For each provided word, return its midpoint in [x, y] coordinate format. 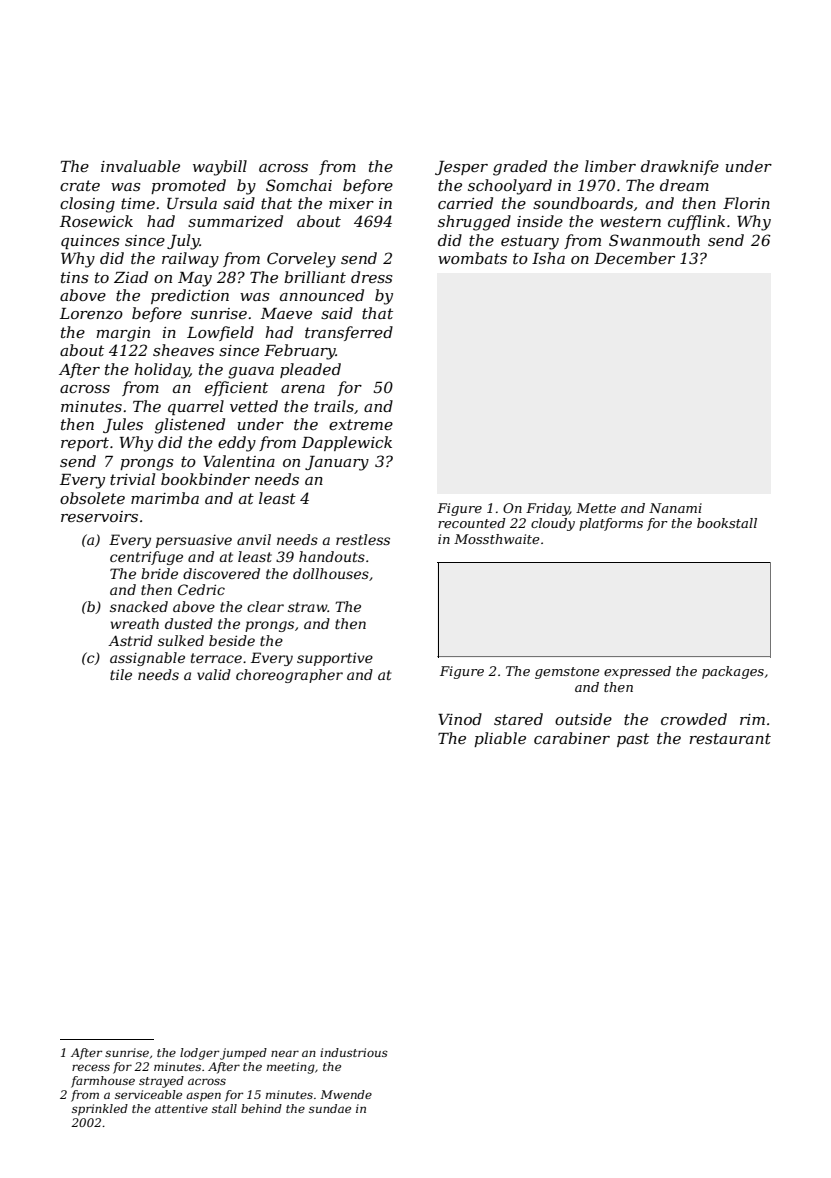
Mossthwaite [497, 539]
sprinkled [100, 1110]
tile [121, 674]
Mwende [346, 1094]
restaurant [730, 738]
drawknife [680, 167]
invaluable [140, 166]
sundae [330, 1108]
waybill [220, 168]
